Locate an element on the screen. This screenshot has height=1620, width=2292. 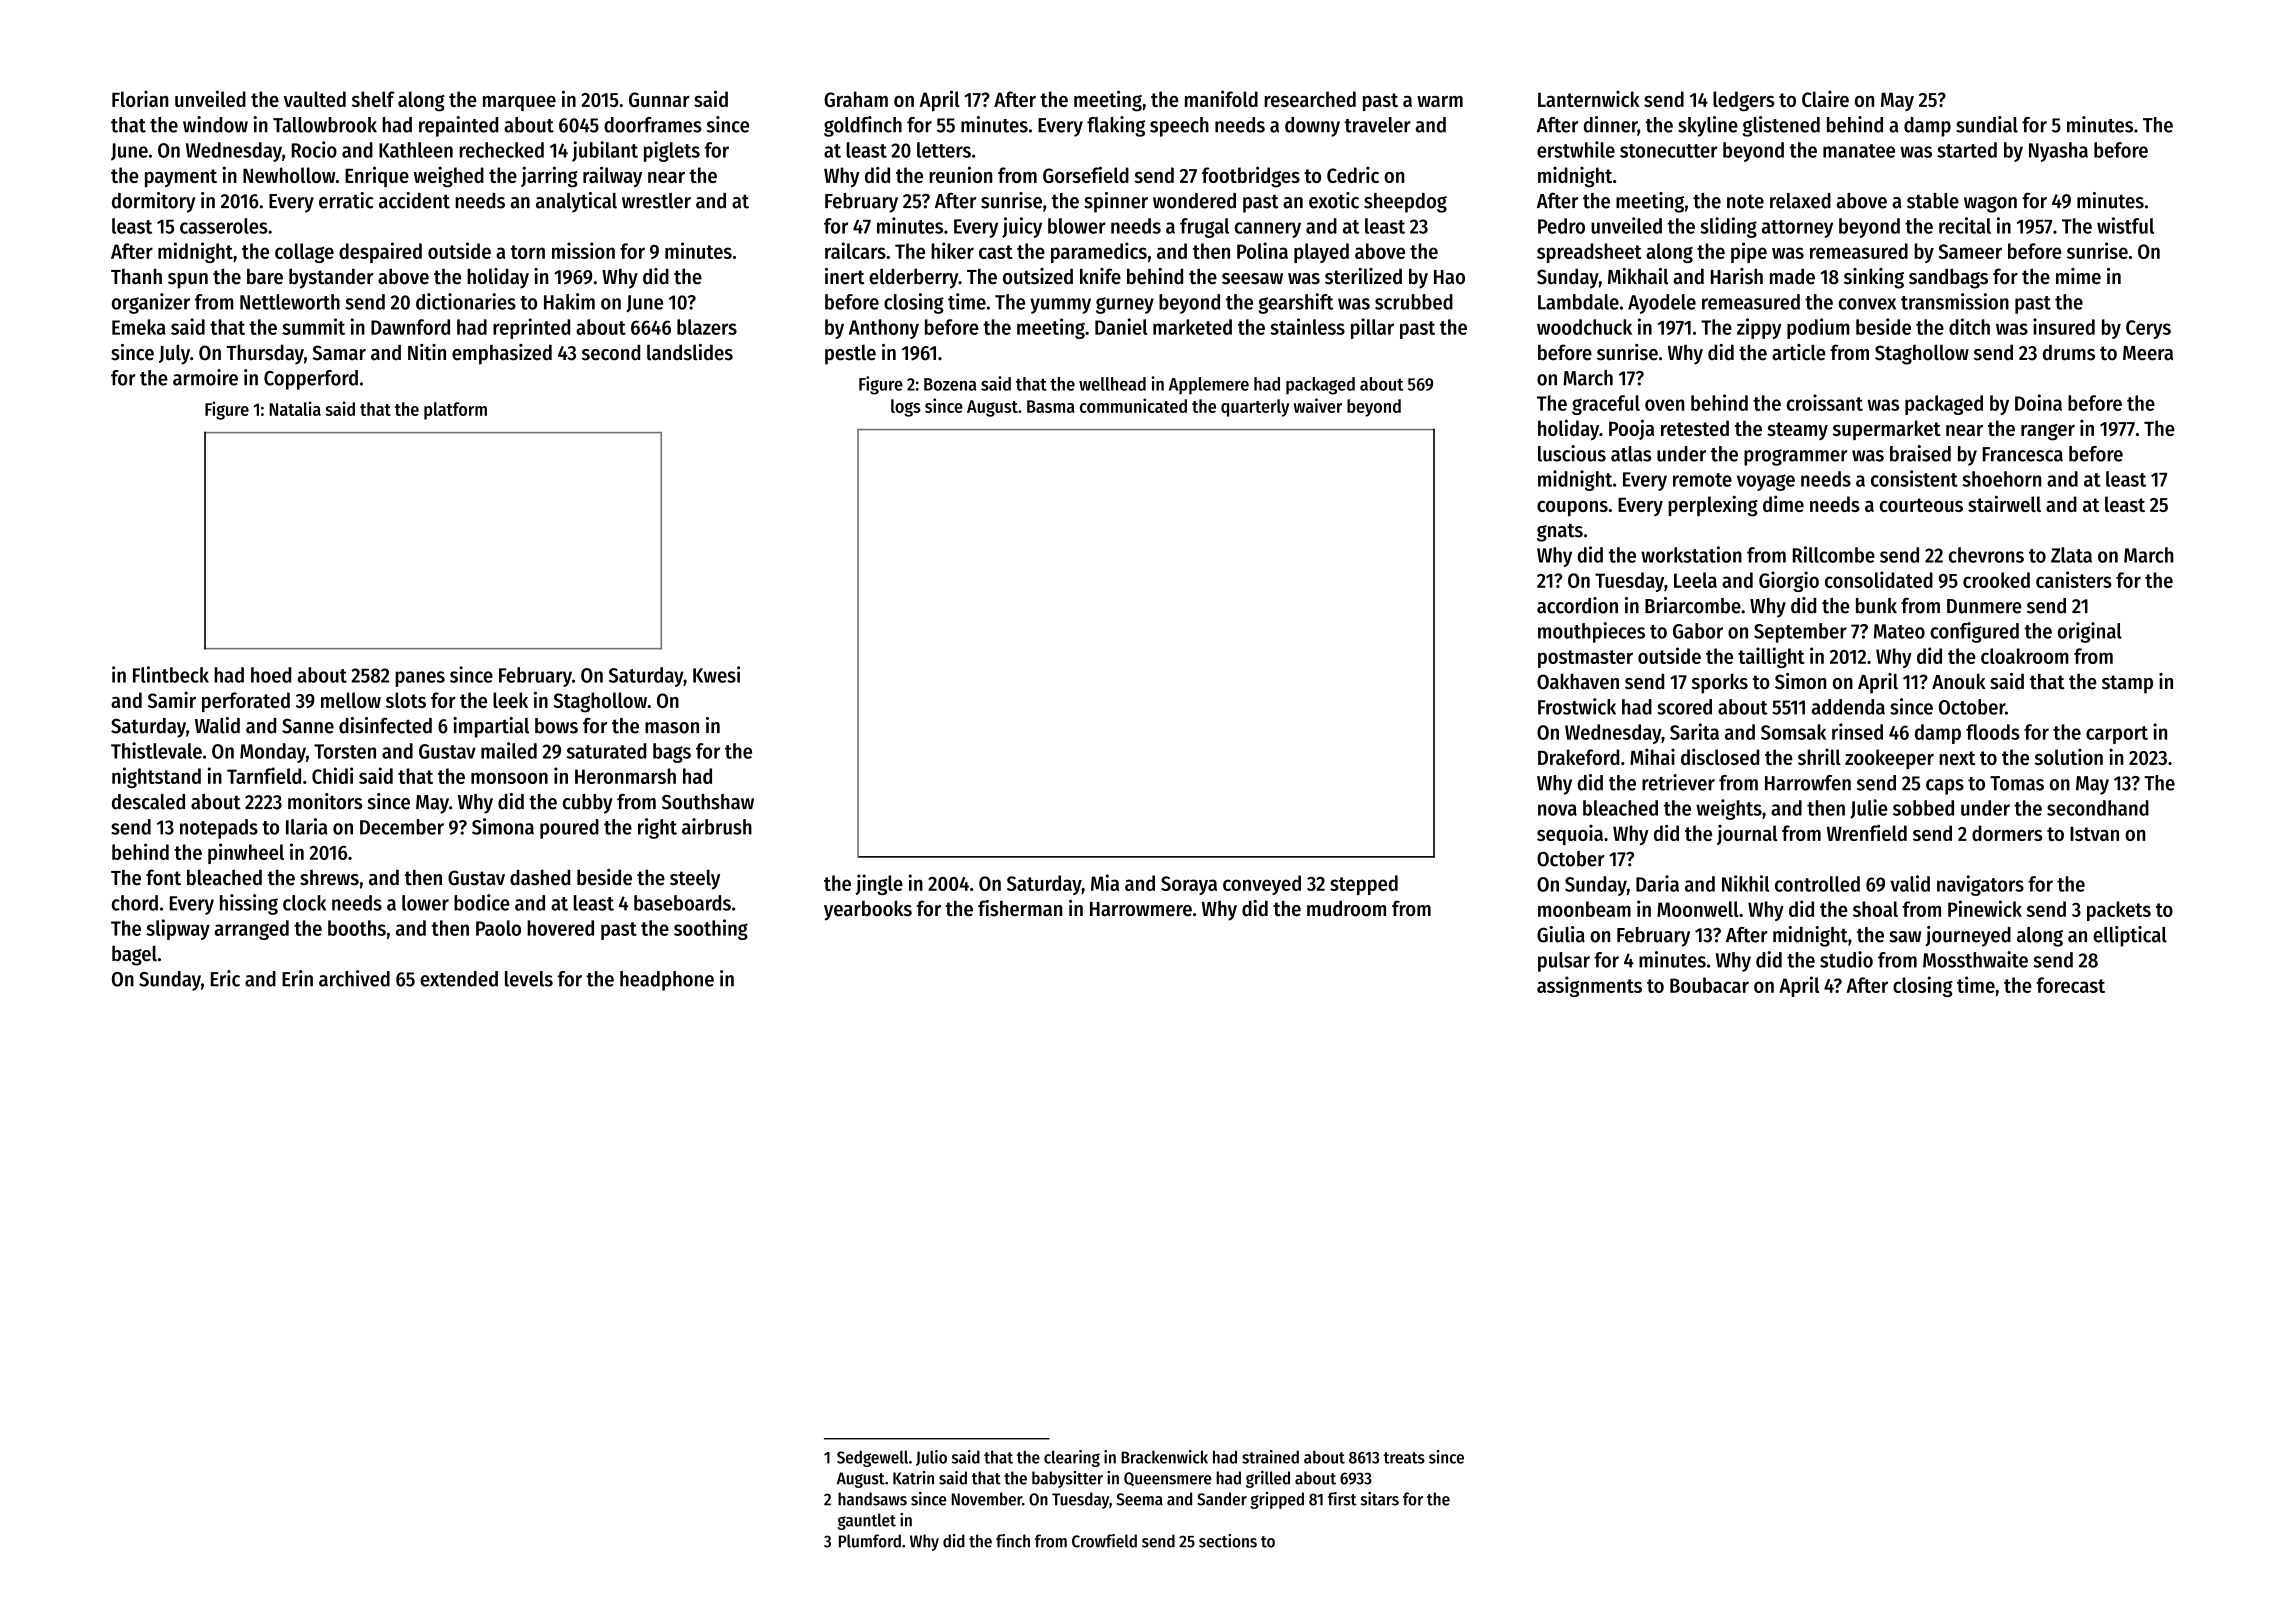
Plumford is located at coordinates (870, 1541).
